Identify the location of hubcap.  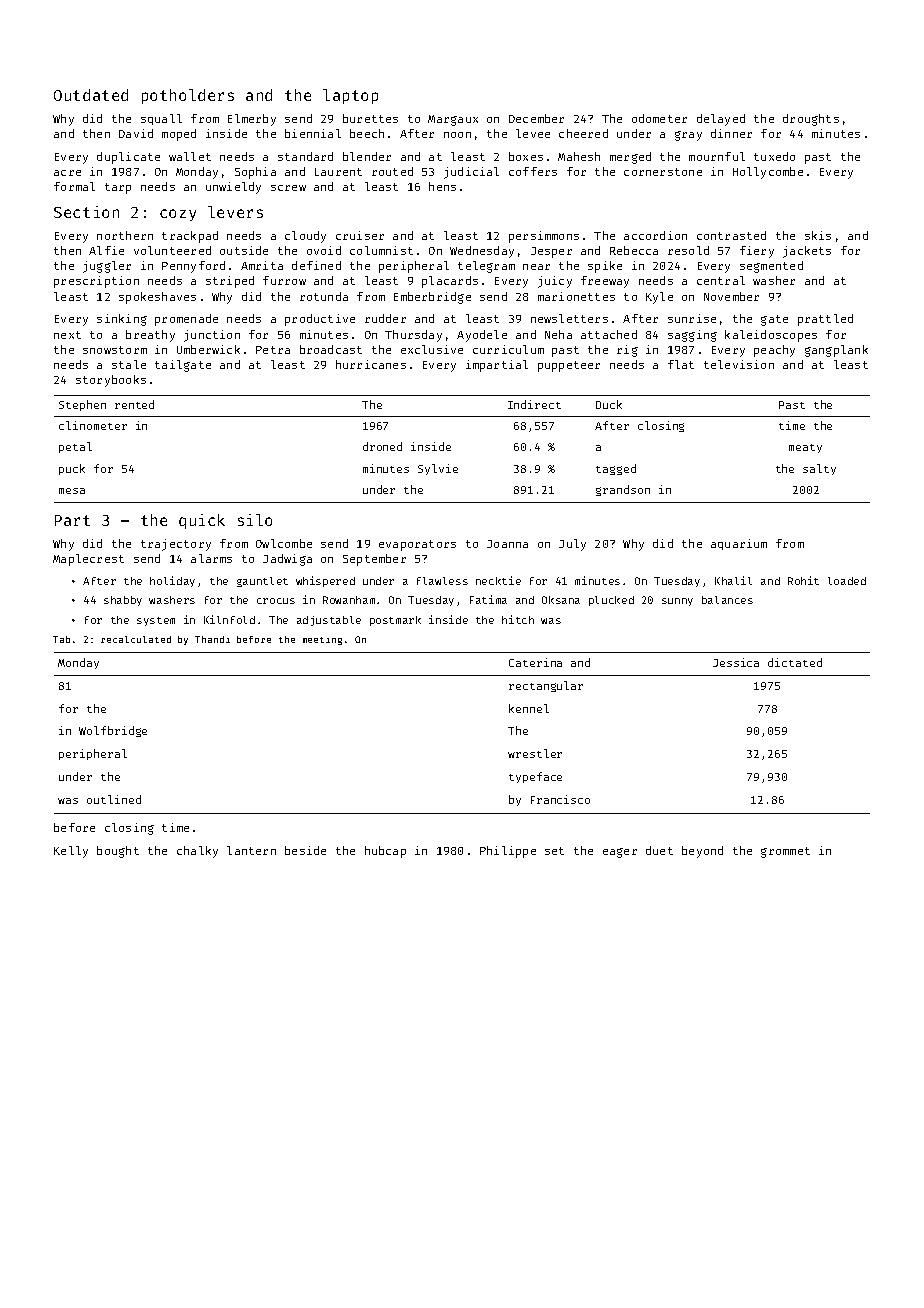
(385, 852).
